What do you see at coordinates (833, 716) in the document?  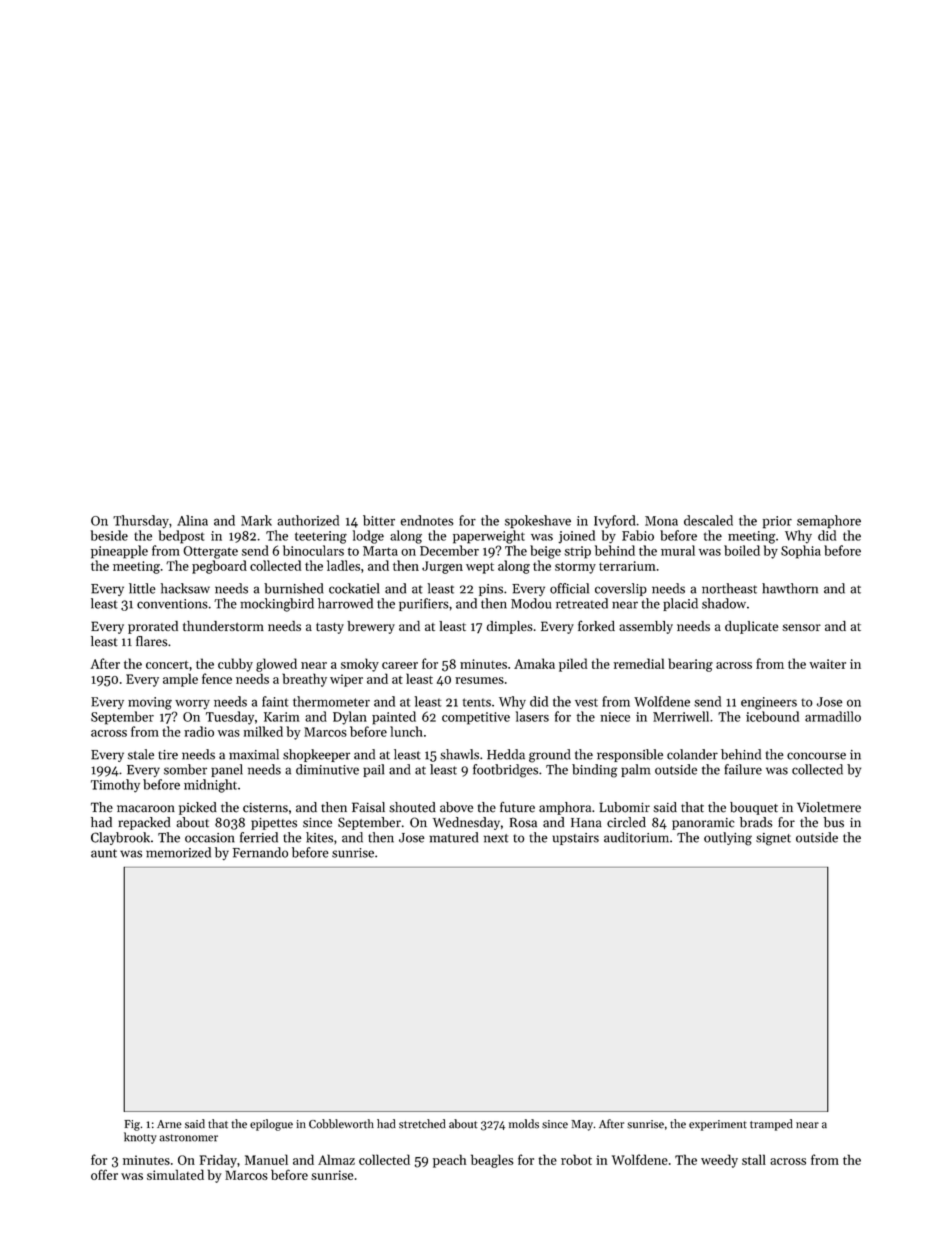 I see `armadillo` at bounding box center [833, 716].
